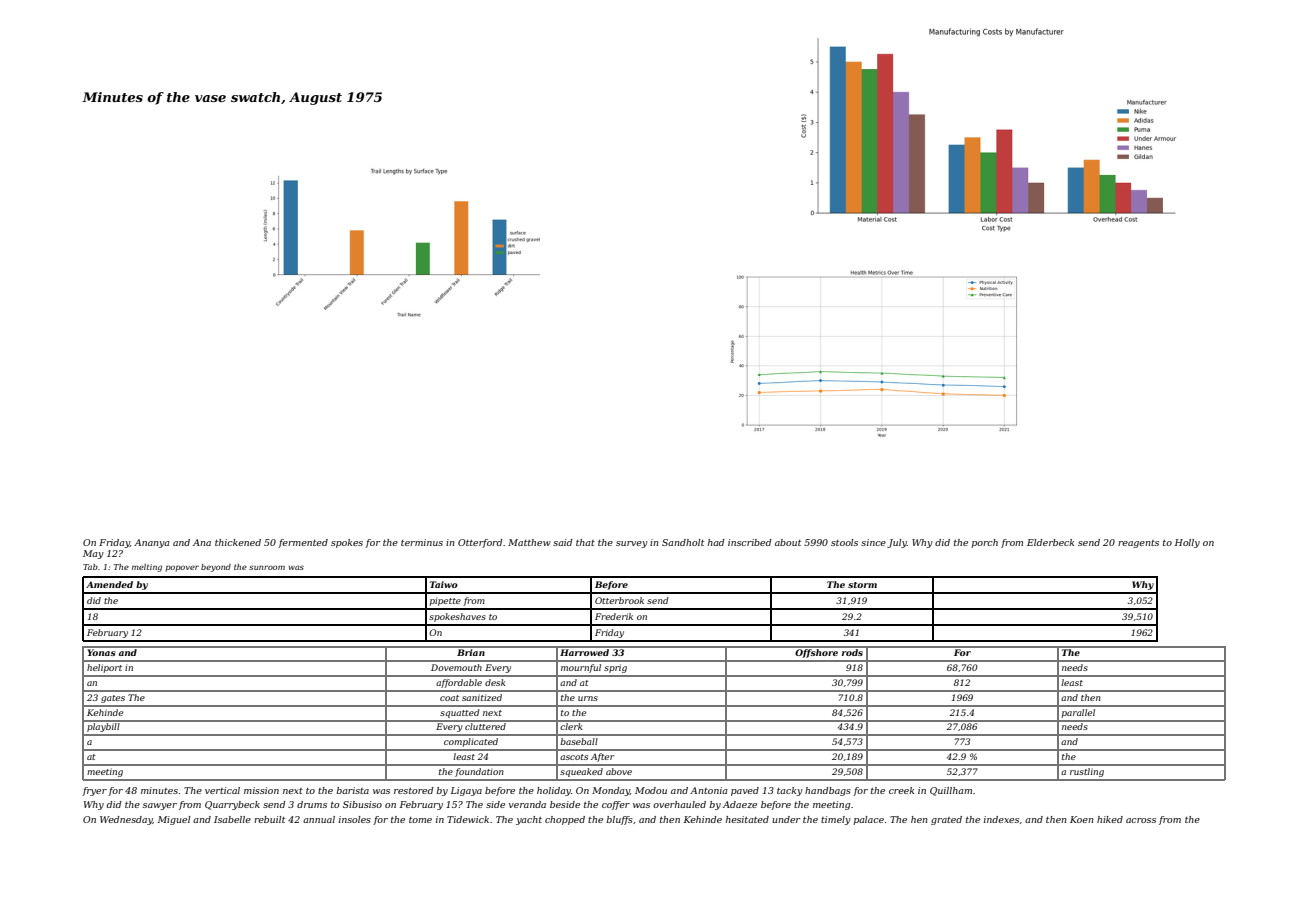  What do you see at coordinates (216, 568) in the image?
I see `beyond` at bounding box center [216, 568].
